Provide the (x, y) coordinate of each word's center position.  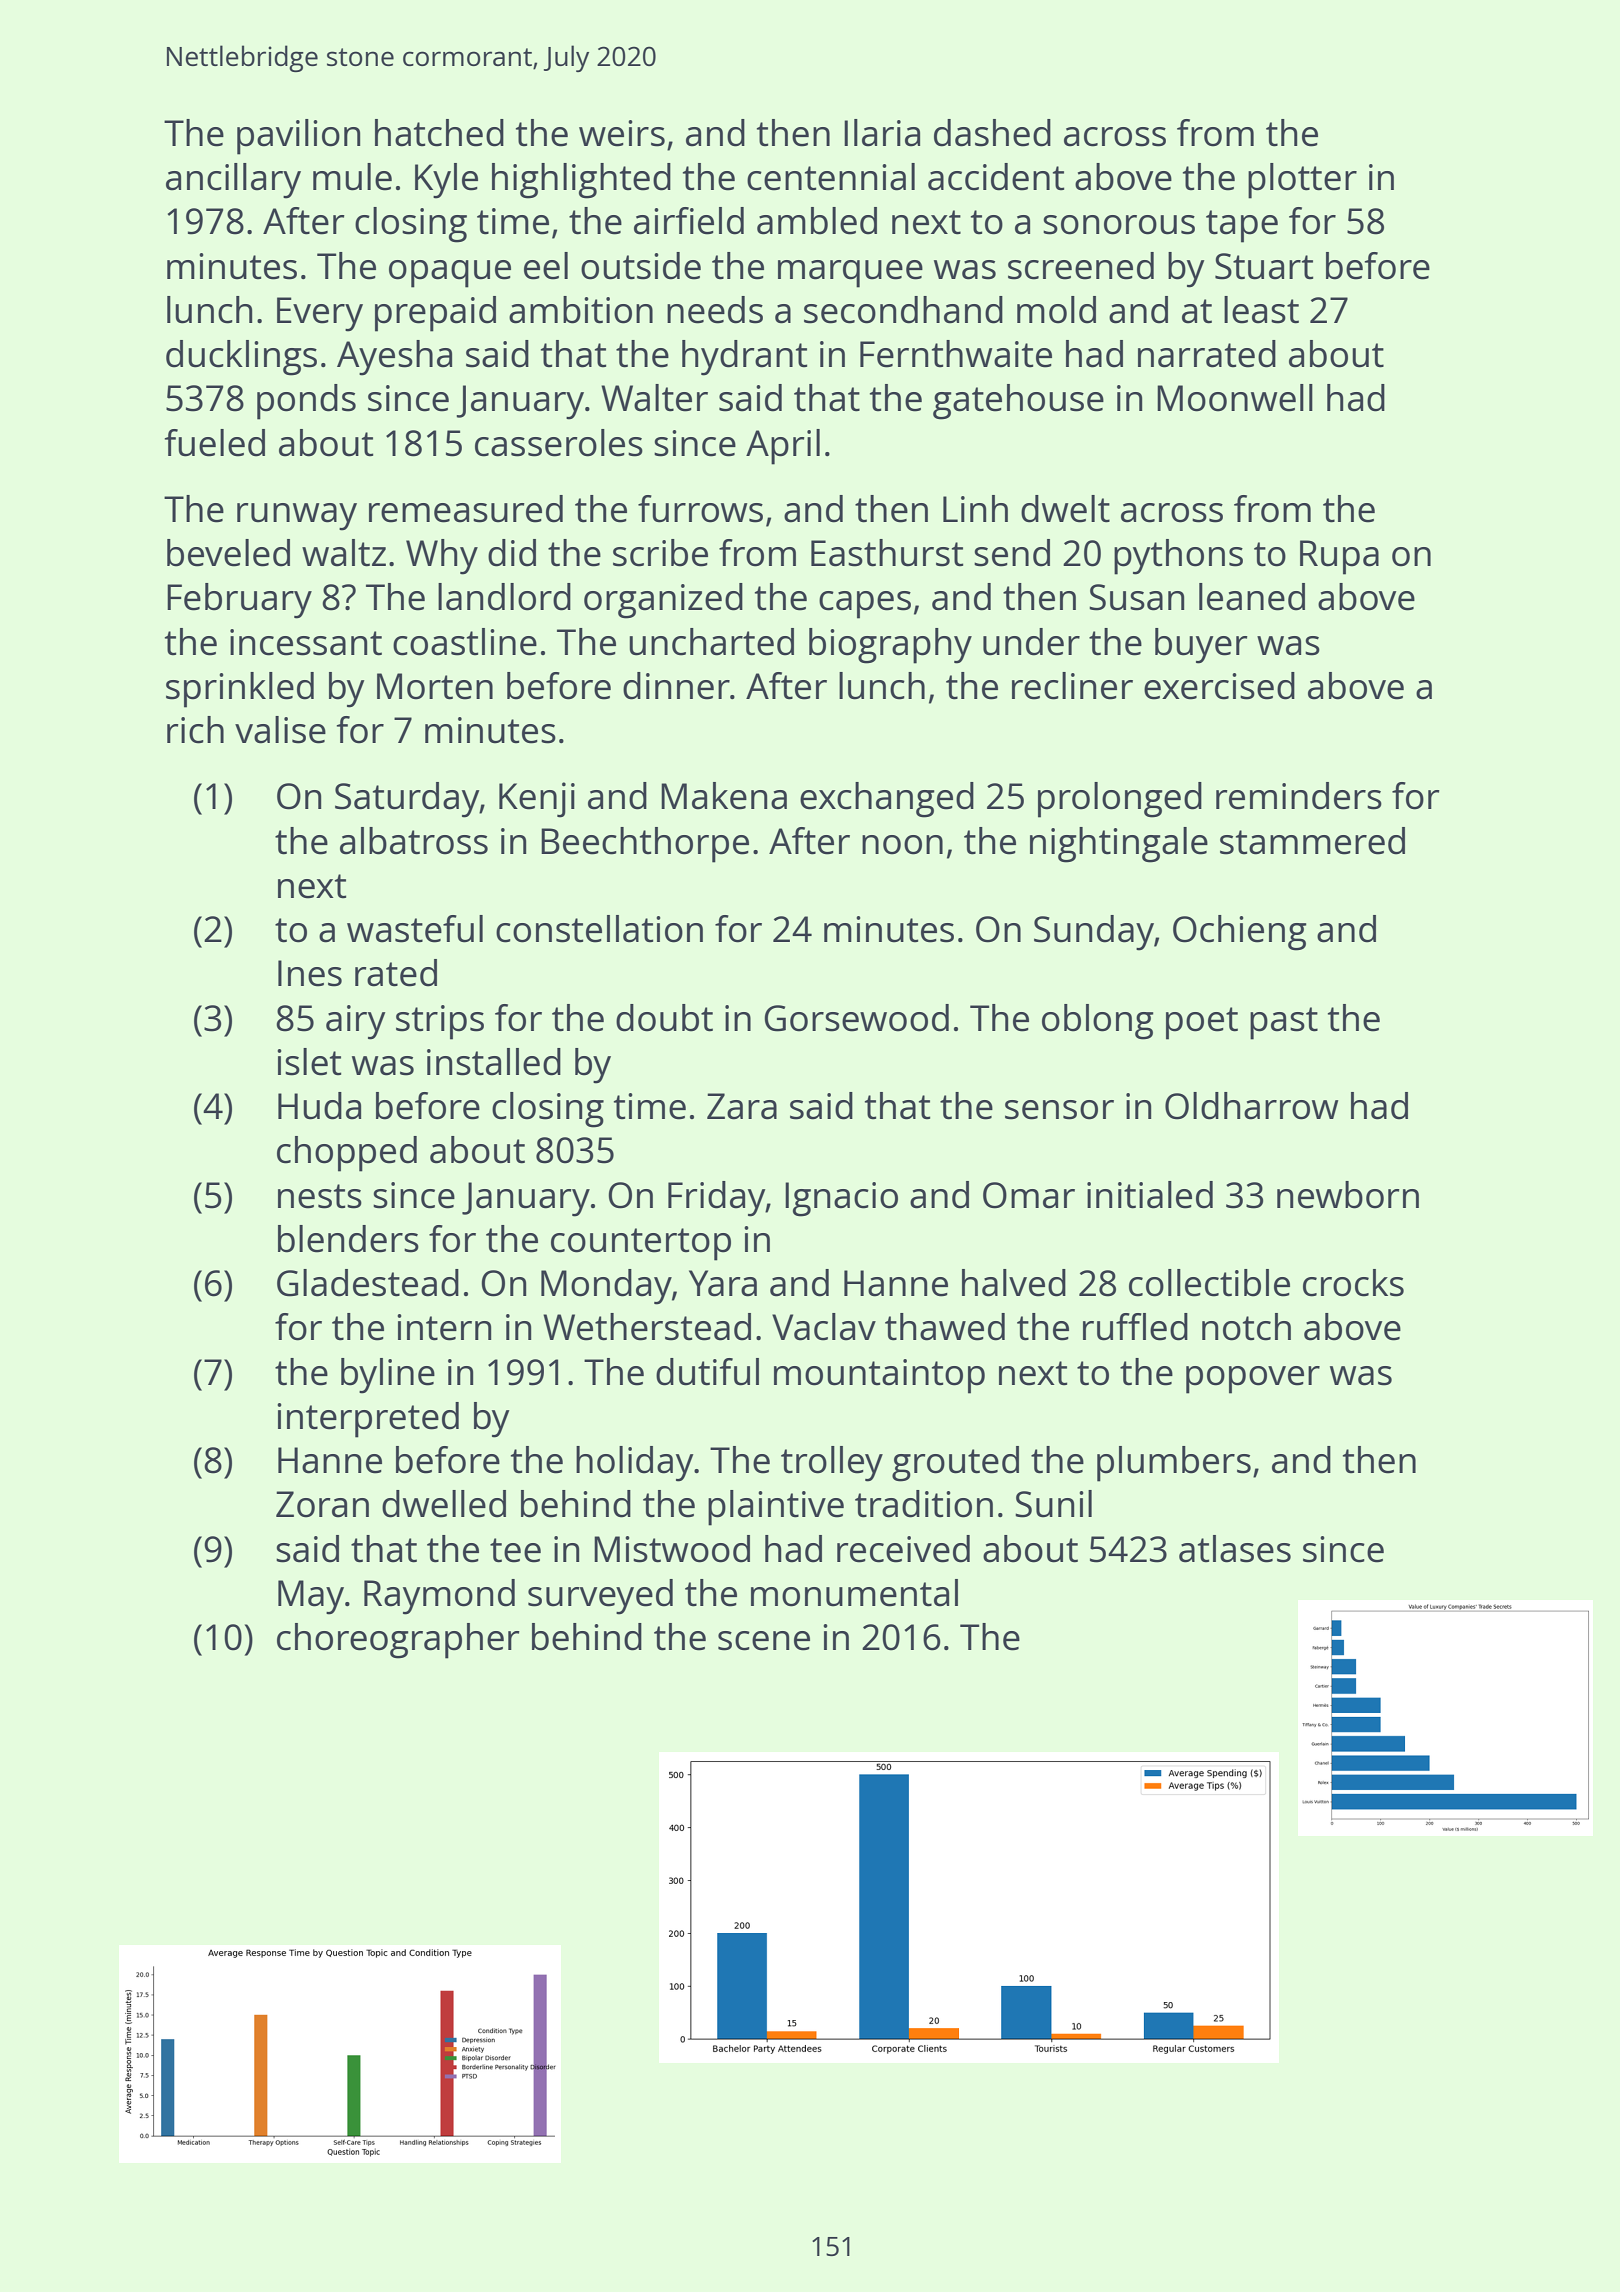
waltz (344, 553)
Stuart (1264, 266)
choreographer (398, 1641)
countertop (641, 1244)
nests (320, 1196)
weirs (622, 133)
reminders (1299, 796)
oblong (1098, 1022)
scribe (660, 553)
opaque (450, 274)
